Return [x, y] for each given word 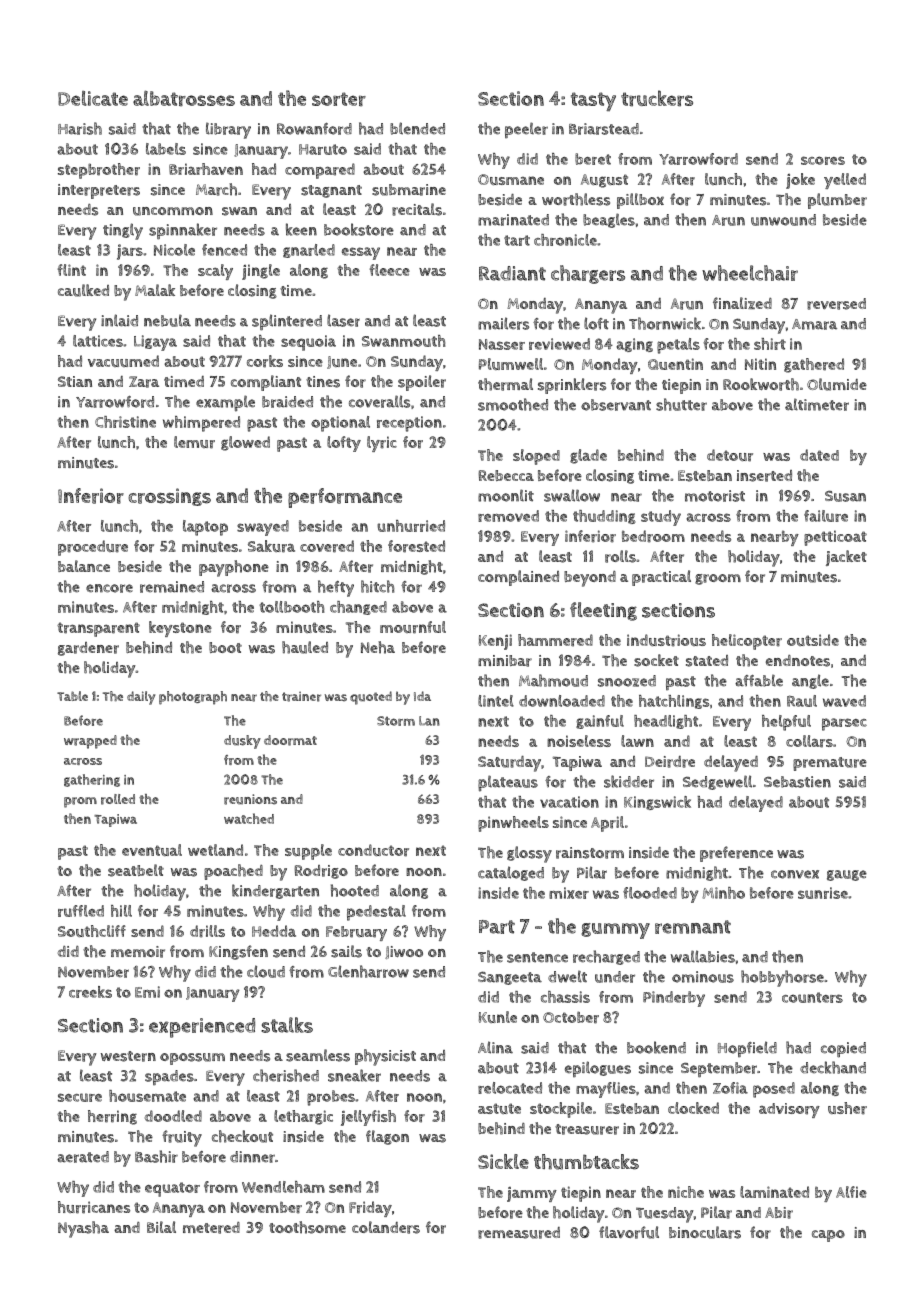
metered [211, 1228]
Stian [75, 381]
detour [730, 455]
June [342, 362]
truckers [657, 98]
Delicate [93, 98]
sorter [339, 99]
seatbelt [136, 870]
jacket [846, 558]
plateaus [508, 783]
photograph [193, 698]
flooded [650, 893]
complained [518, 578]
